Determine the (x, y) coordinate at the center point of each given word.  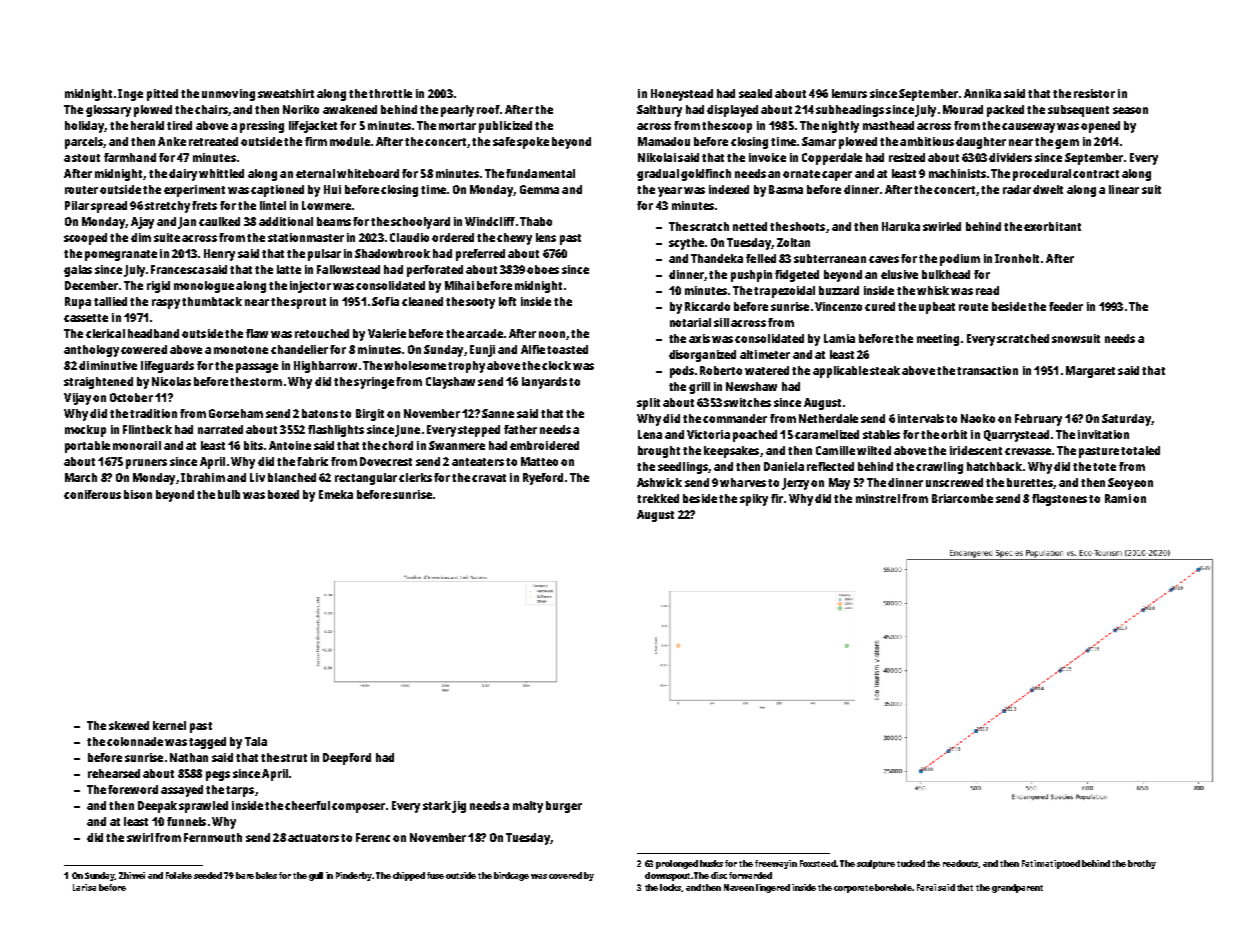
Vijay (77, 399)
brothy (1142, 864)
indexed (729, 189)
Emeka (336, 494)
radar (1017, 189)
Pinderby (354, 876)
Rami (1118, 498)
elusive (899, 274)
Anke (172, 141)
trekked (658, 498)
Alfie (533, 349)
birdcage (511, 876)
